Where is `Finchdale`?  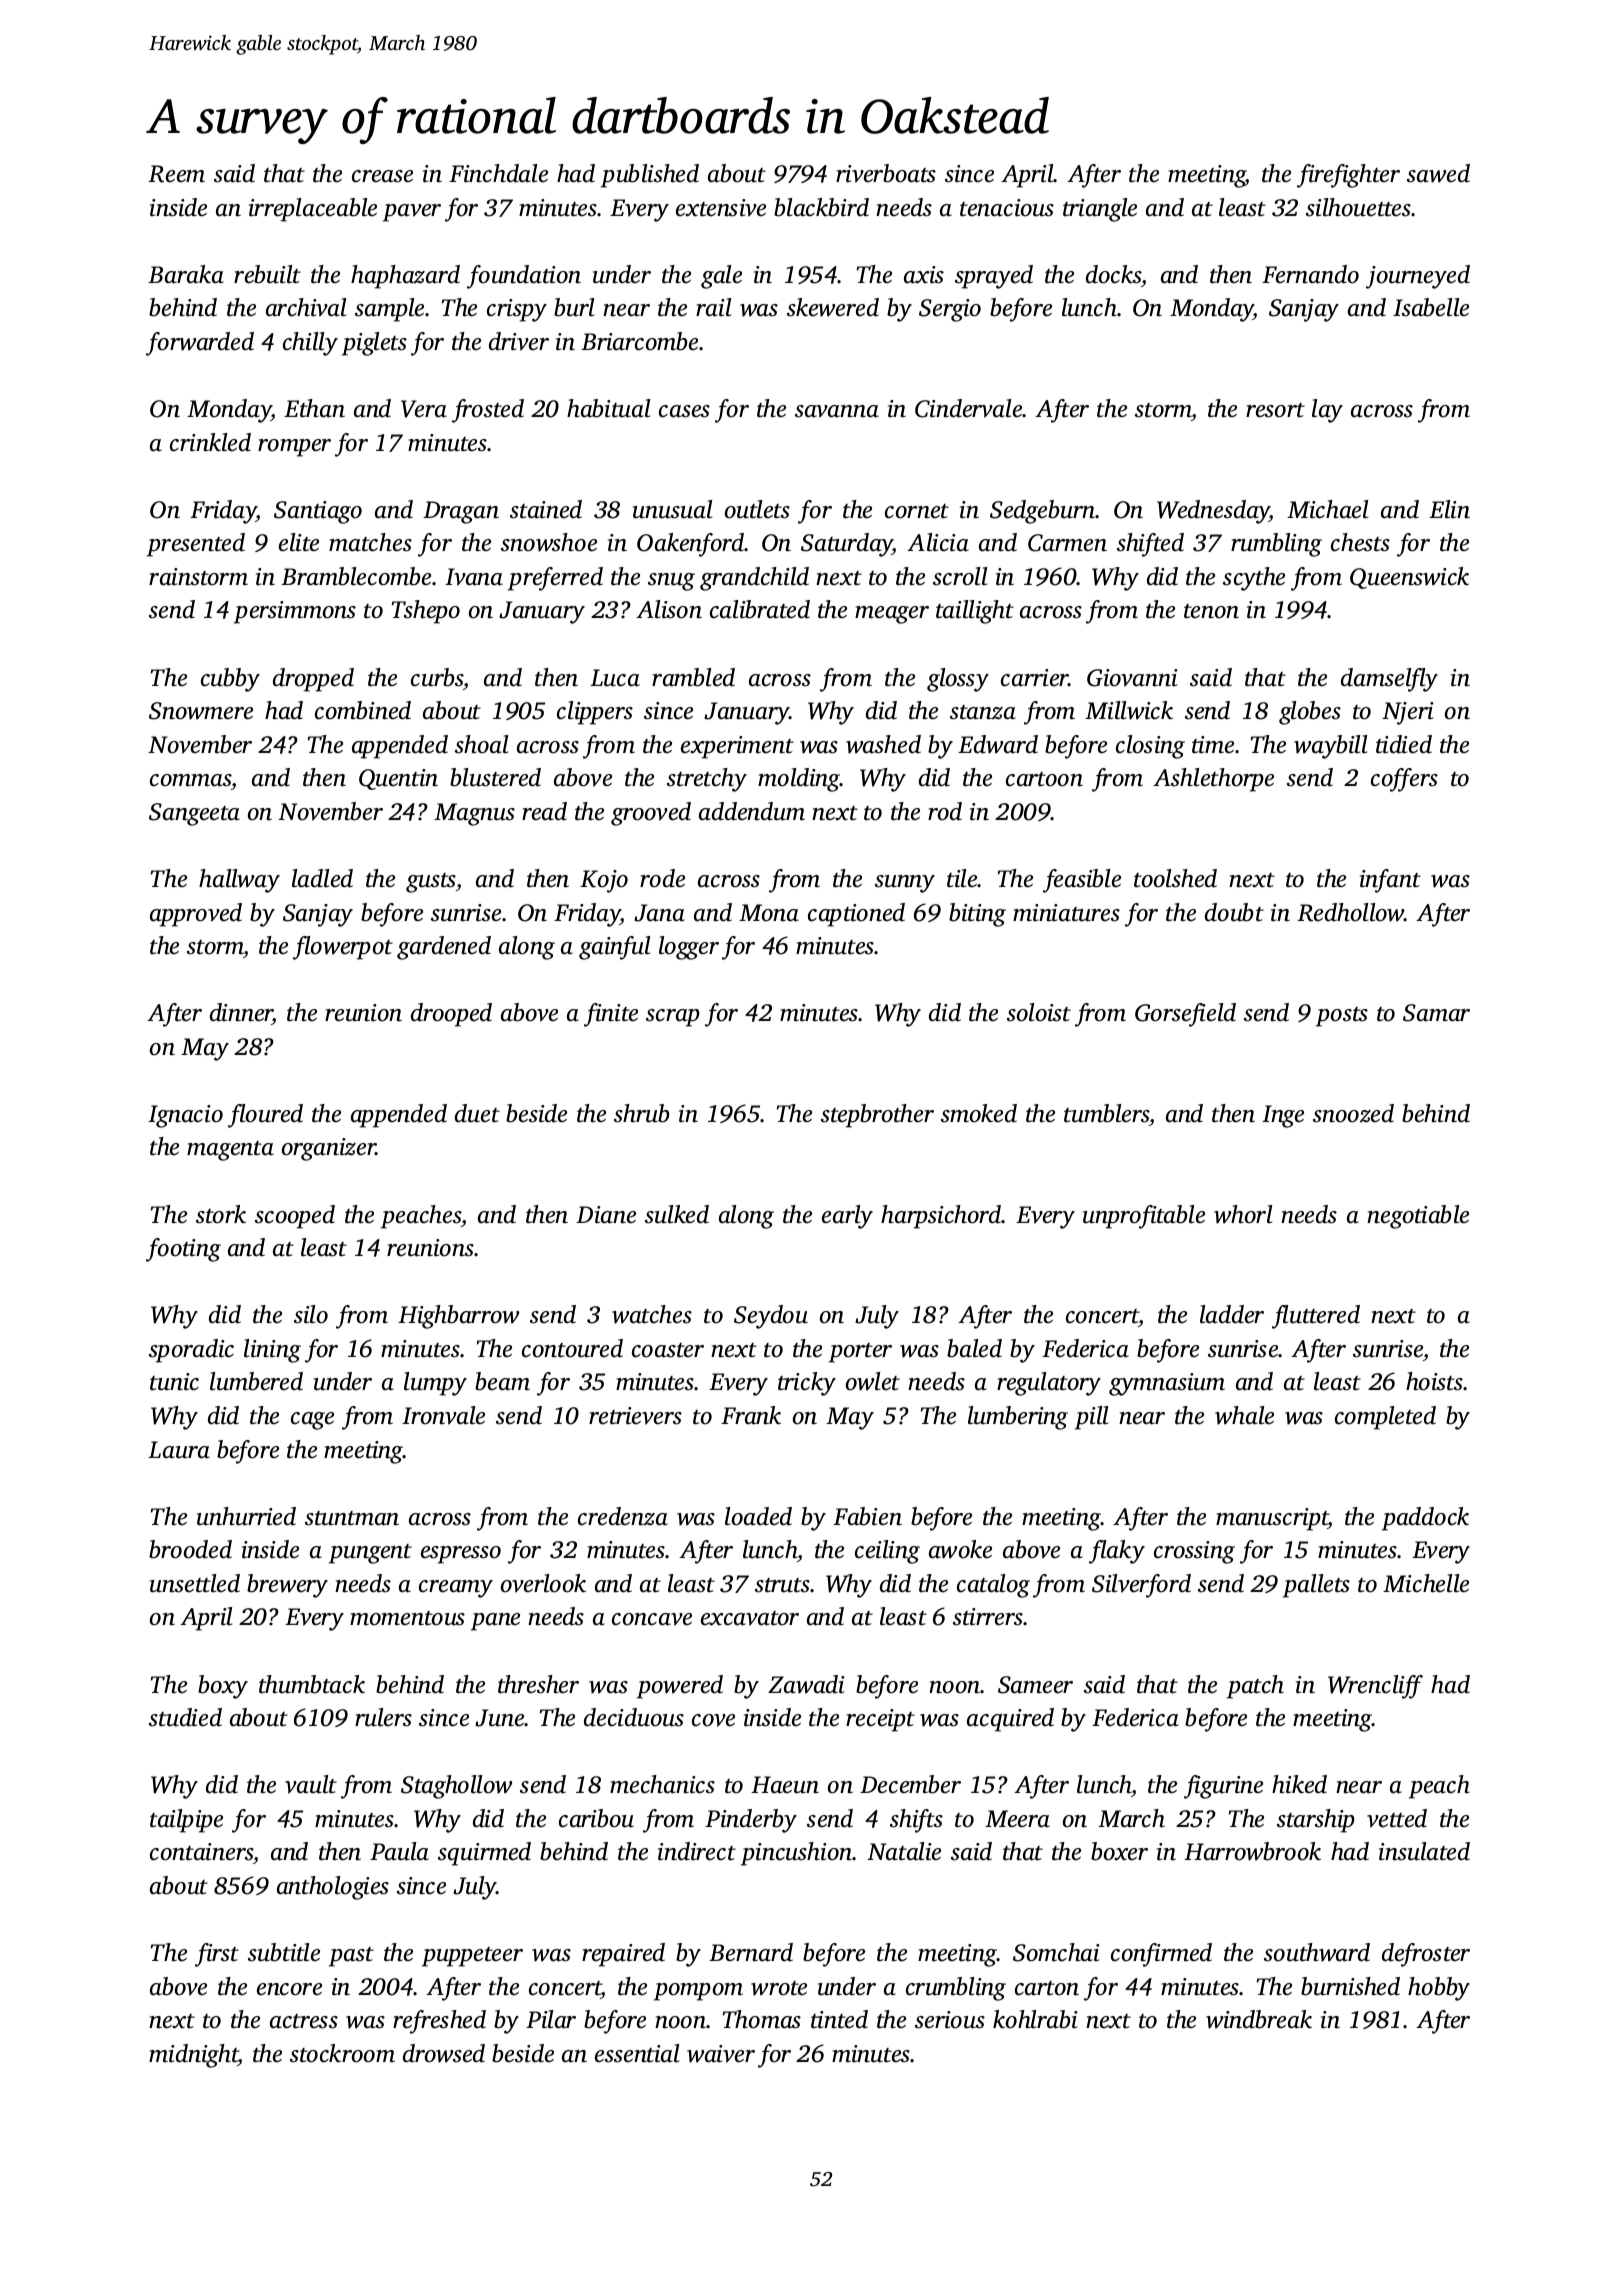 Finchdale is located at coordinates (498, 173).
